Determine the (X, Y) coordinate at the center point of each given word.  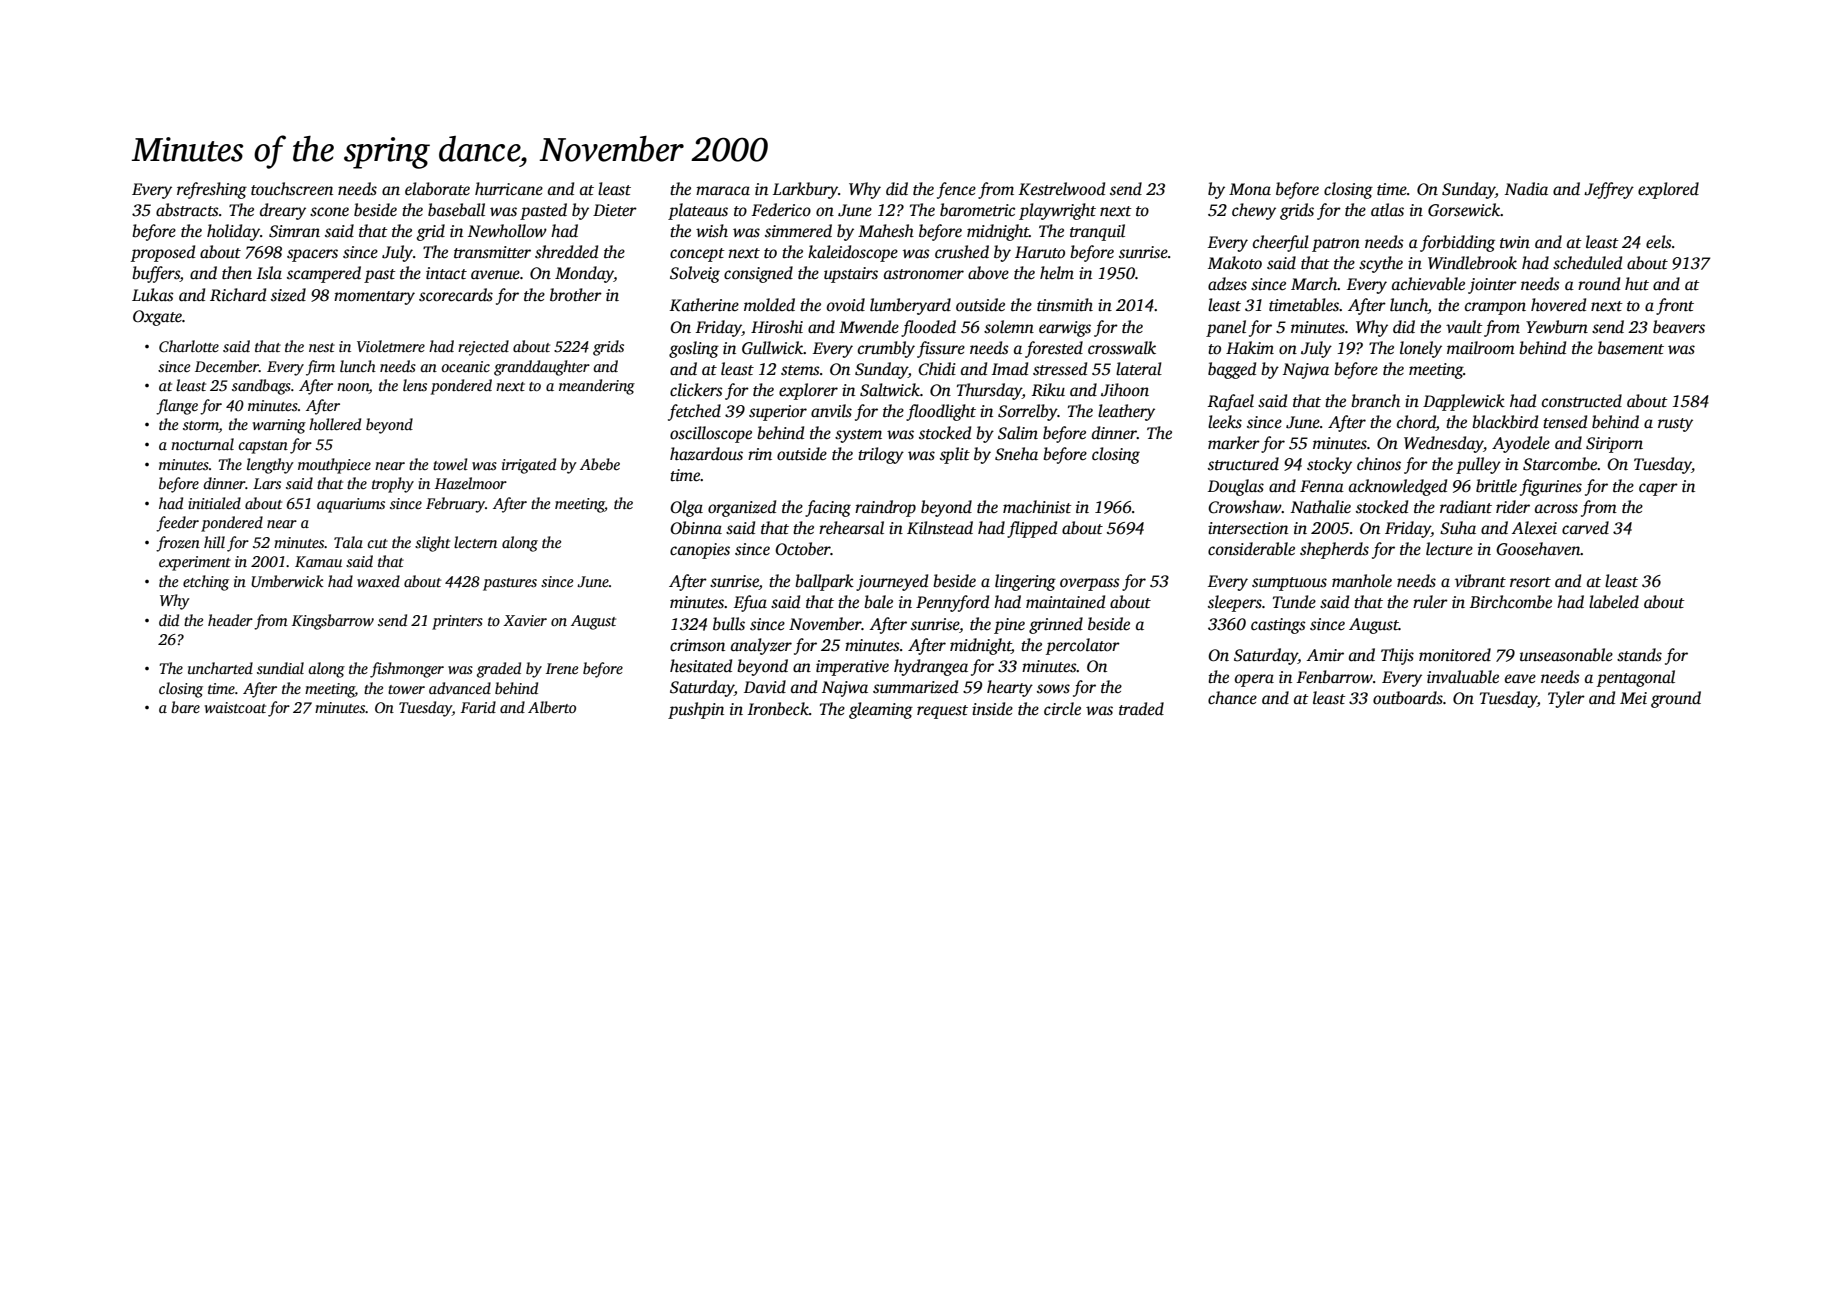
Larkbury (805, 190)
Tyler (1566, 699)
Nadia (1526, 188)
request (942, 712)
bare (185, 707)
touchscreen (292, 189)
